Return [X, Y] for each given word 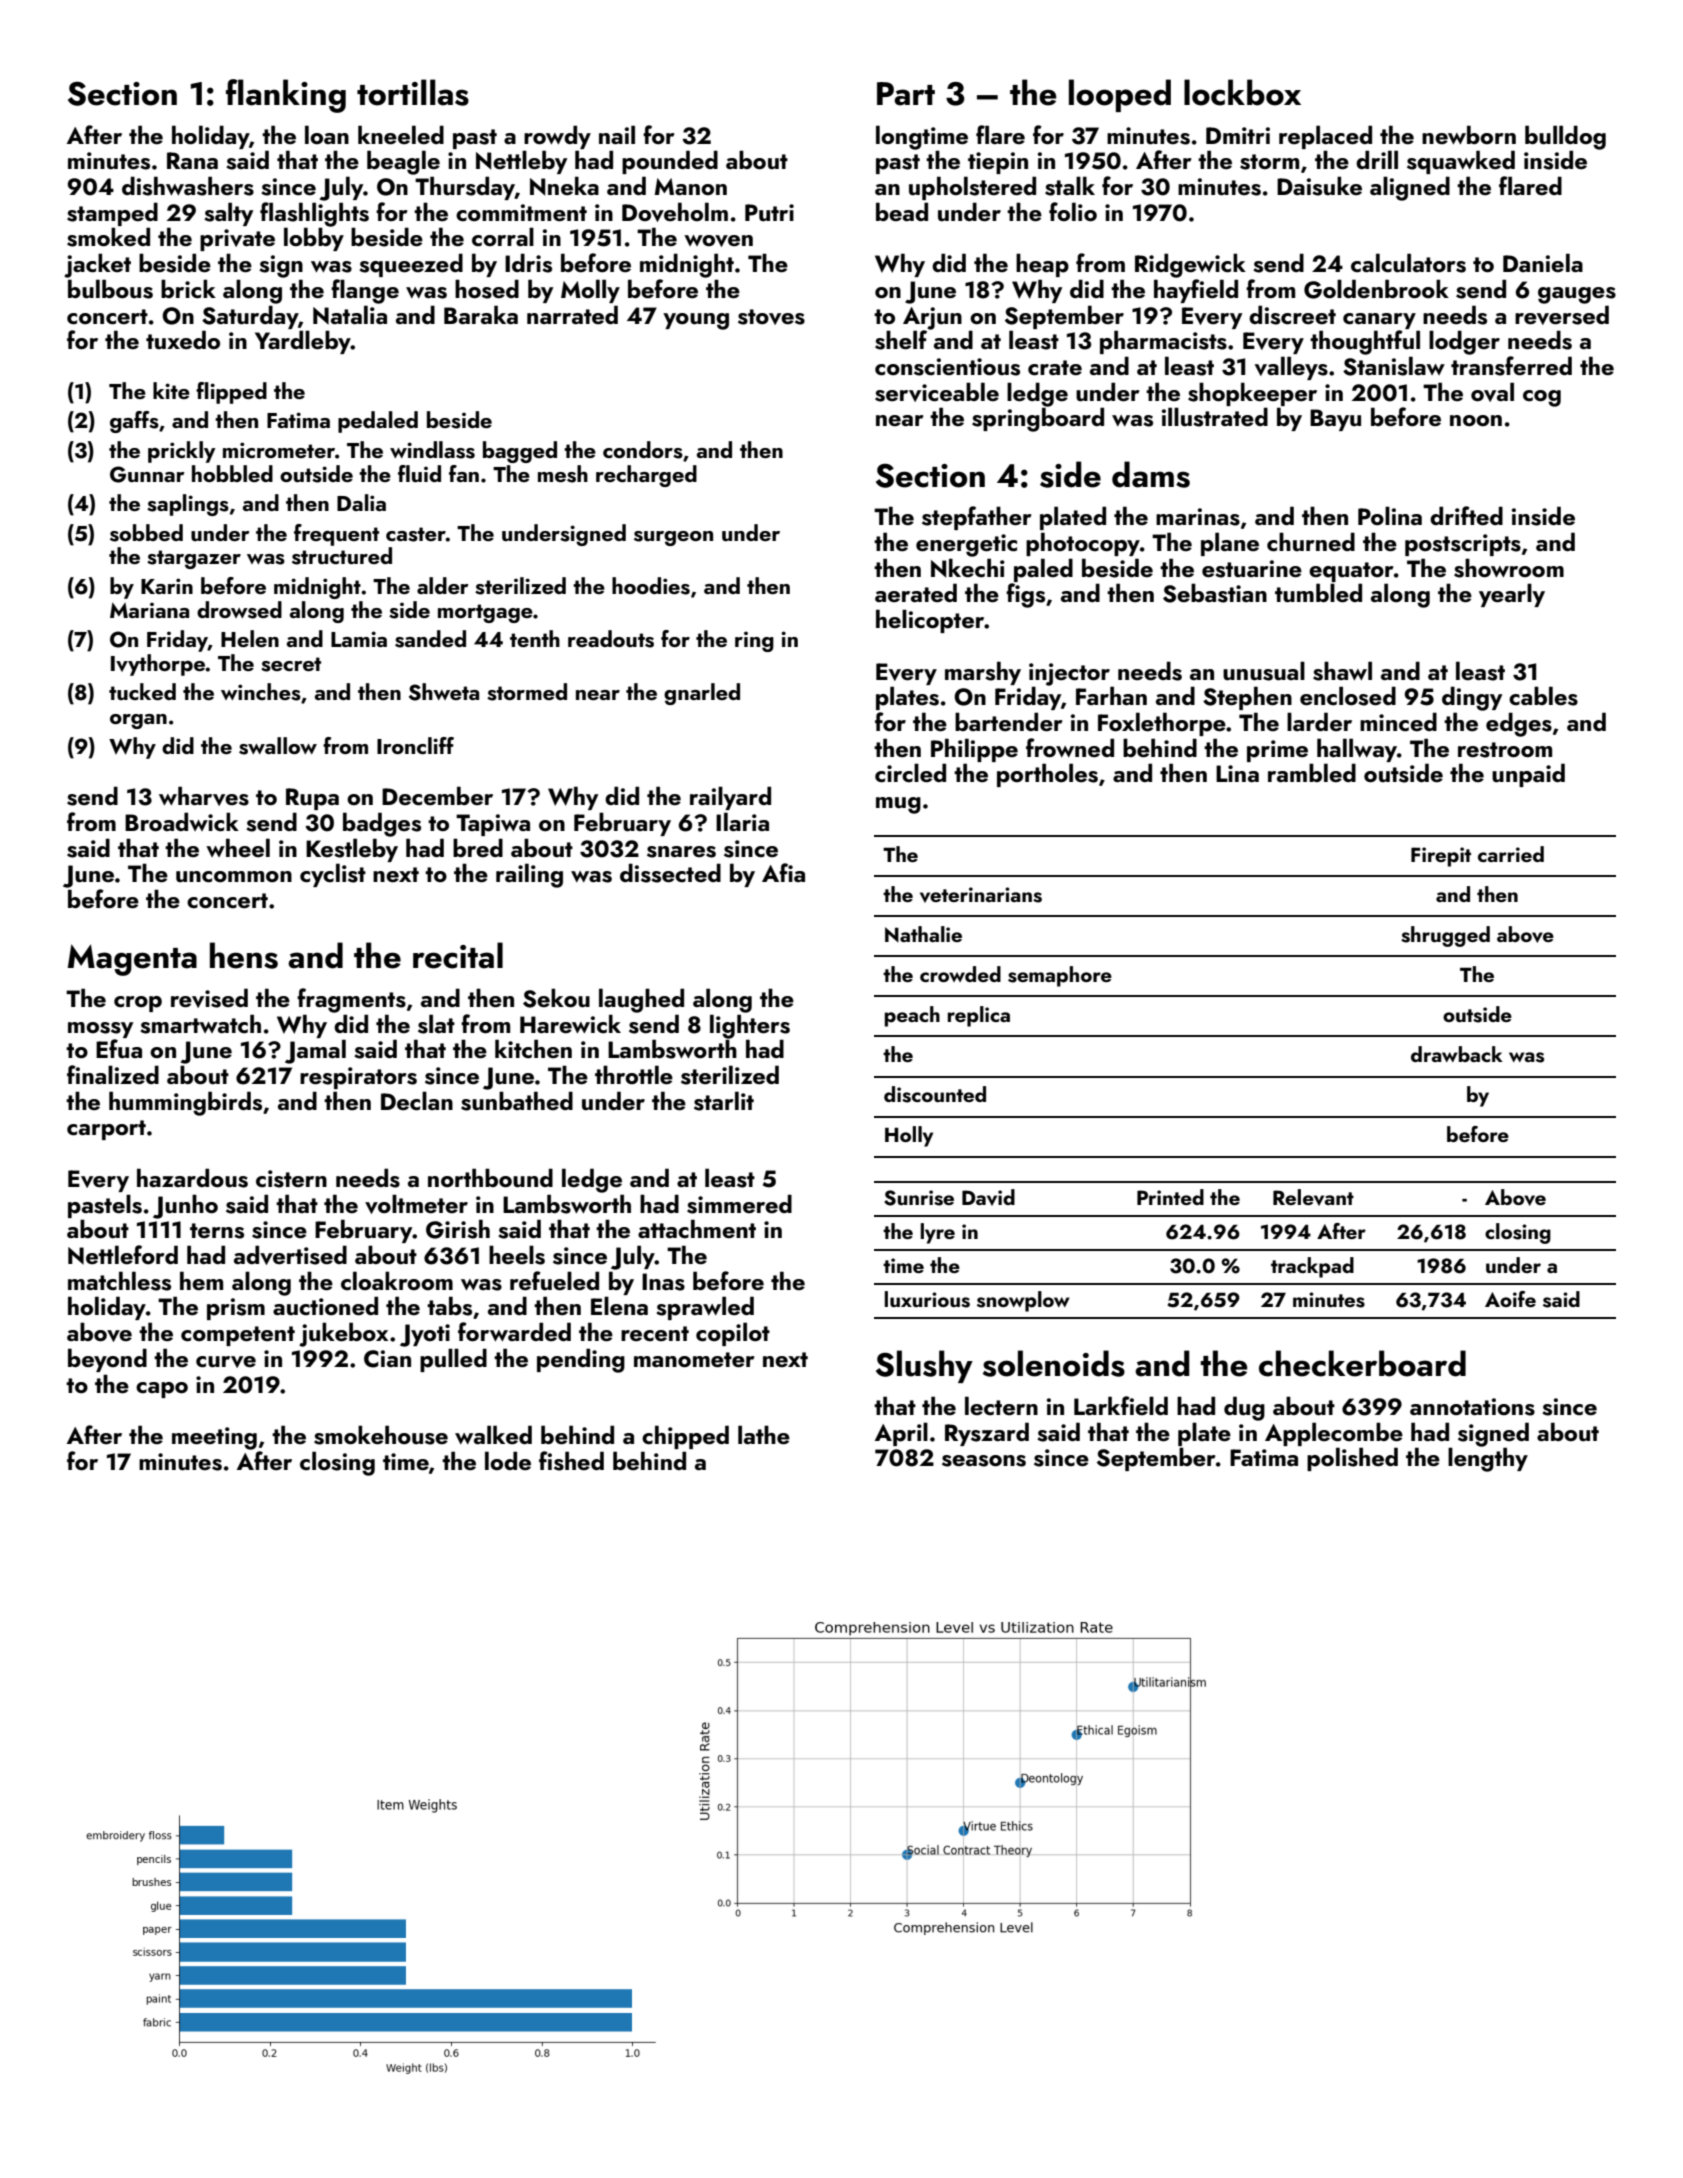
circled [910, 772]
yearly [1512, 595]
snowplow [1023, 1301]
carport [106, 1130]
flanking [286, 96]
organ [138, 721]
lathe [764, 1434]
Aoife [1510, 1299]
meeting [214, 1438]
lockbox [1242, 92]
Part [906, 94]
